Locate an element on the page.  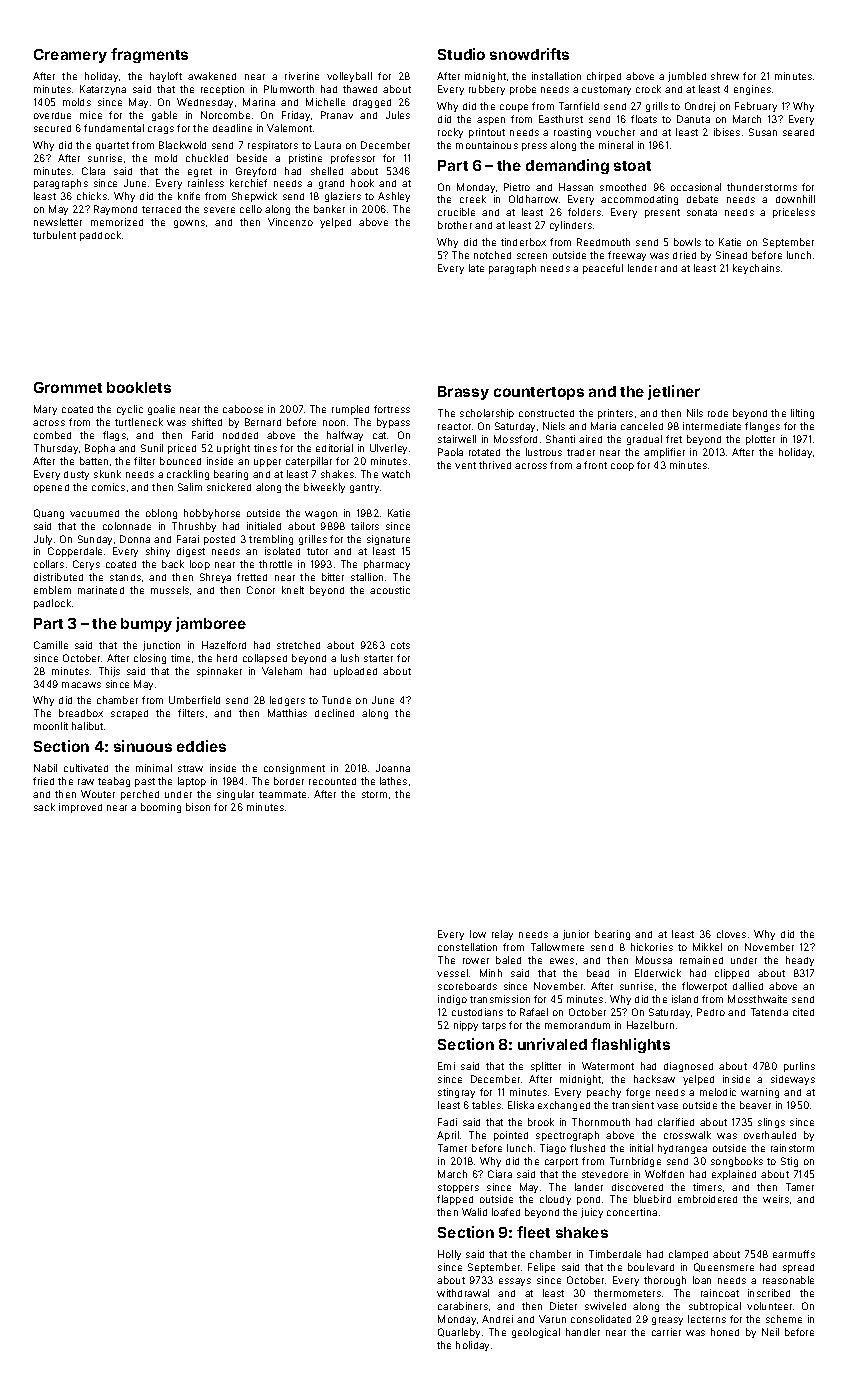
gable is located at coordinates (164, 116).
